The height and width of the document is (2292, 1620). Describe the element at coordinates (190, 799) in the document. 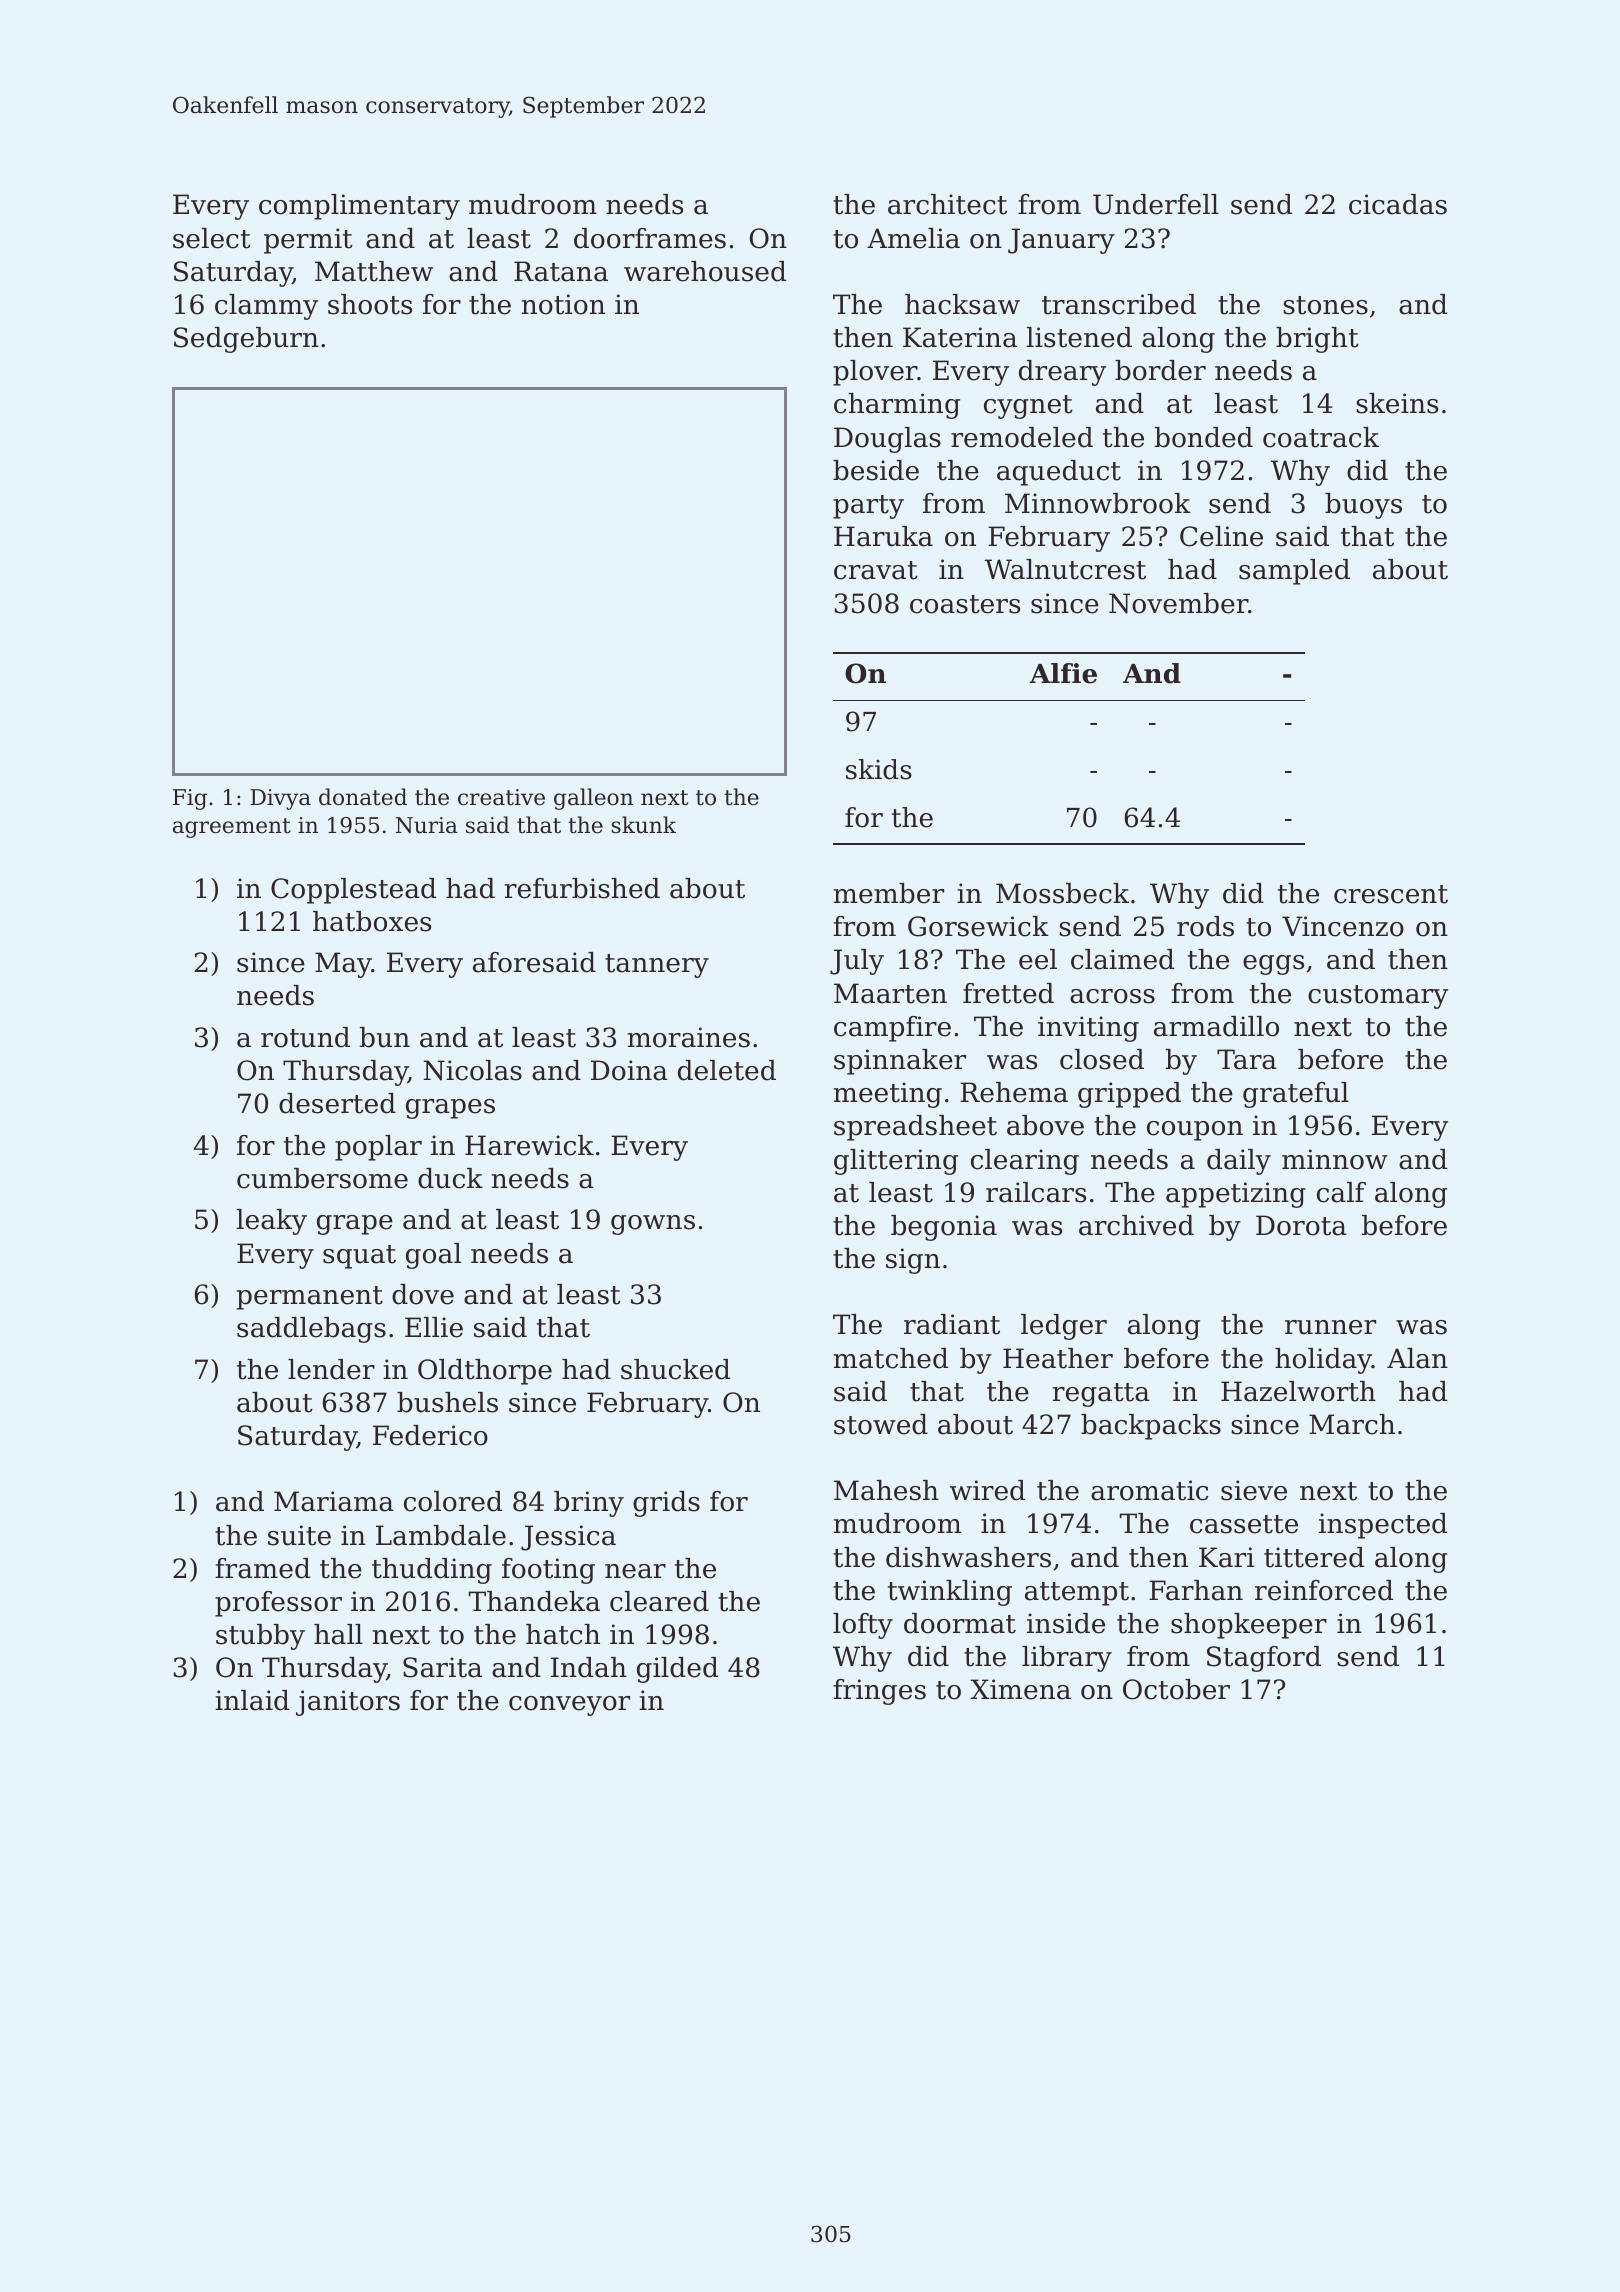

I see `Fig` at that location.
